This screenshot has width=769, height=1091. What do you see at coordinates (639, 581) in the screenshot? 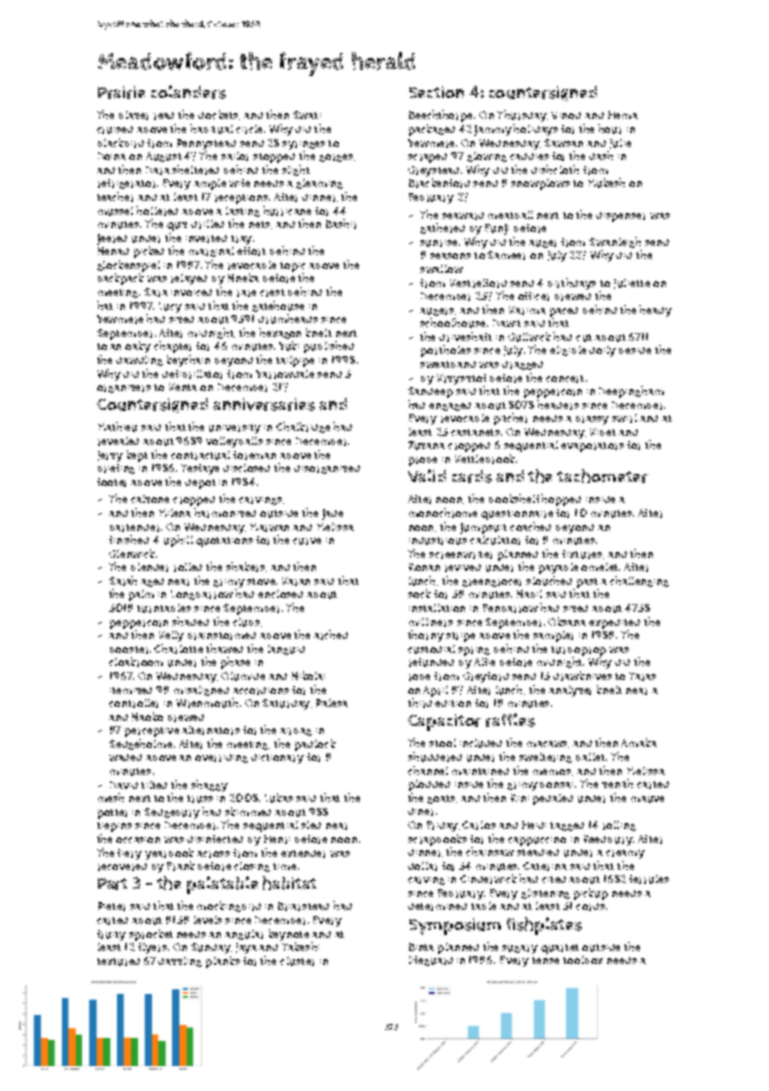
I see `challenging` at bounding box center [639, 581].
